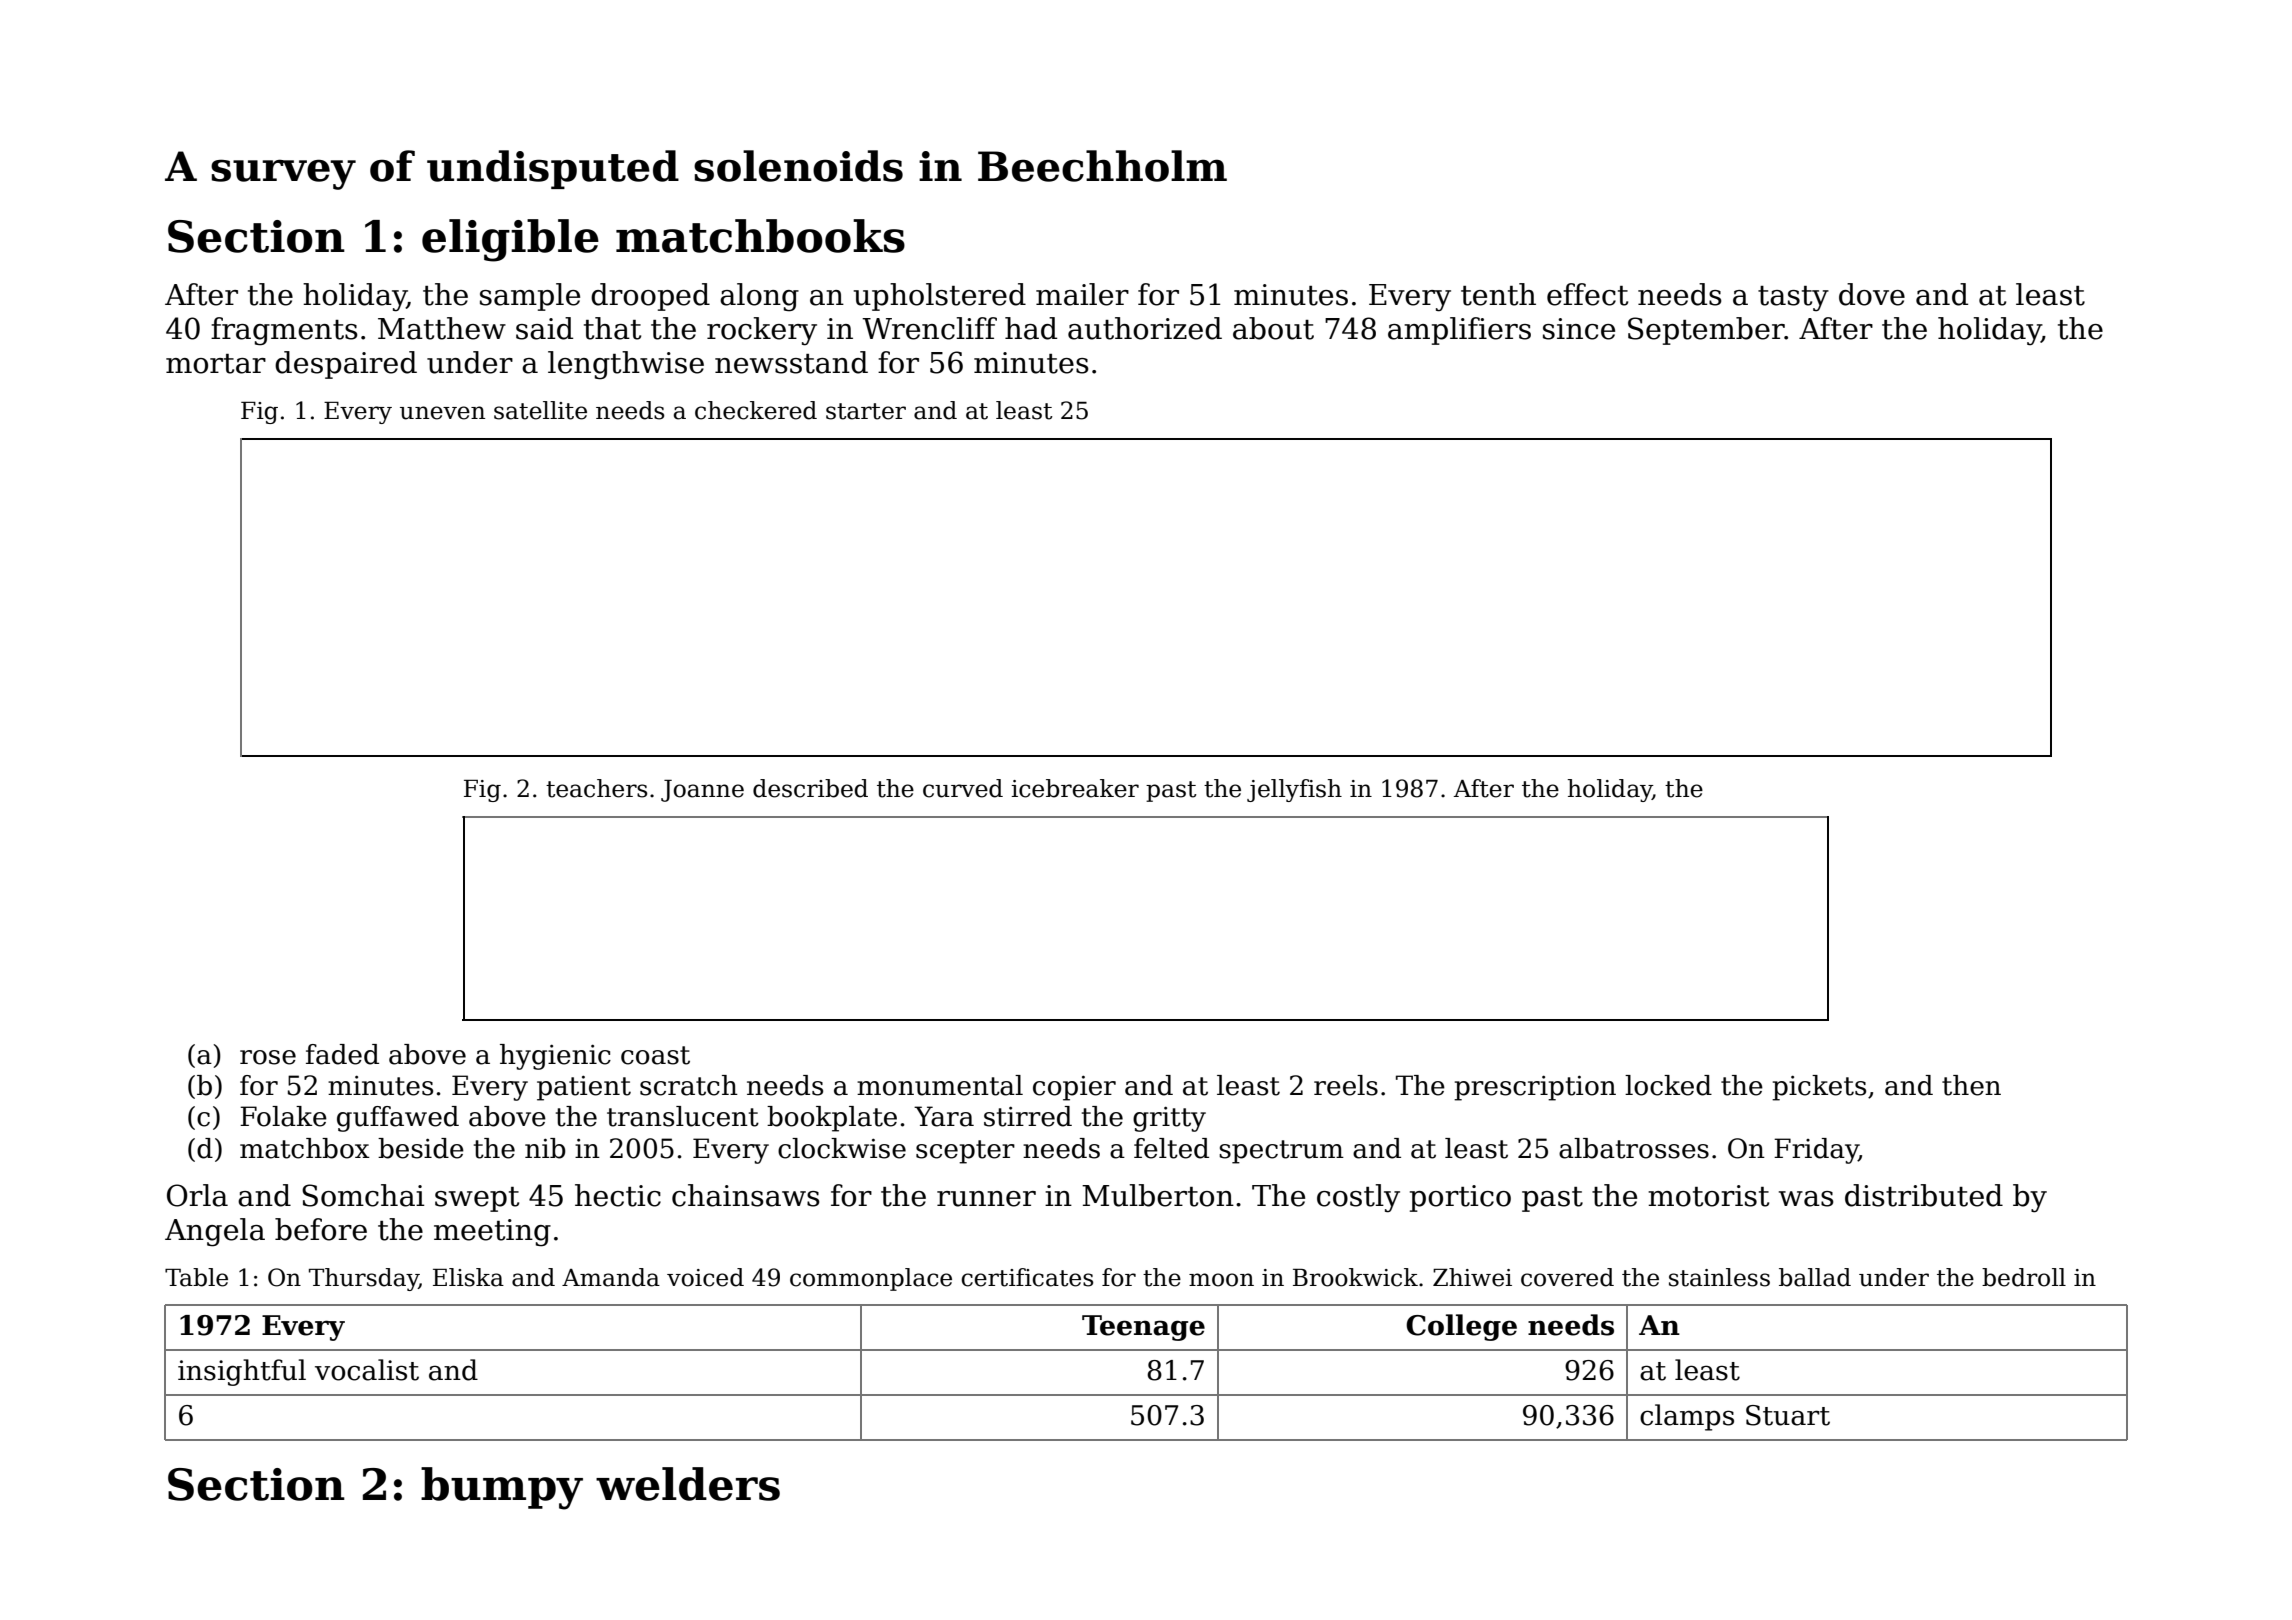 This image has height=1620, width=2292. What do you see at coordinates (1294, 790) in the image?
I see `jellyfish` at bounding box center [1294, 790].
